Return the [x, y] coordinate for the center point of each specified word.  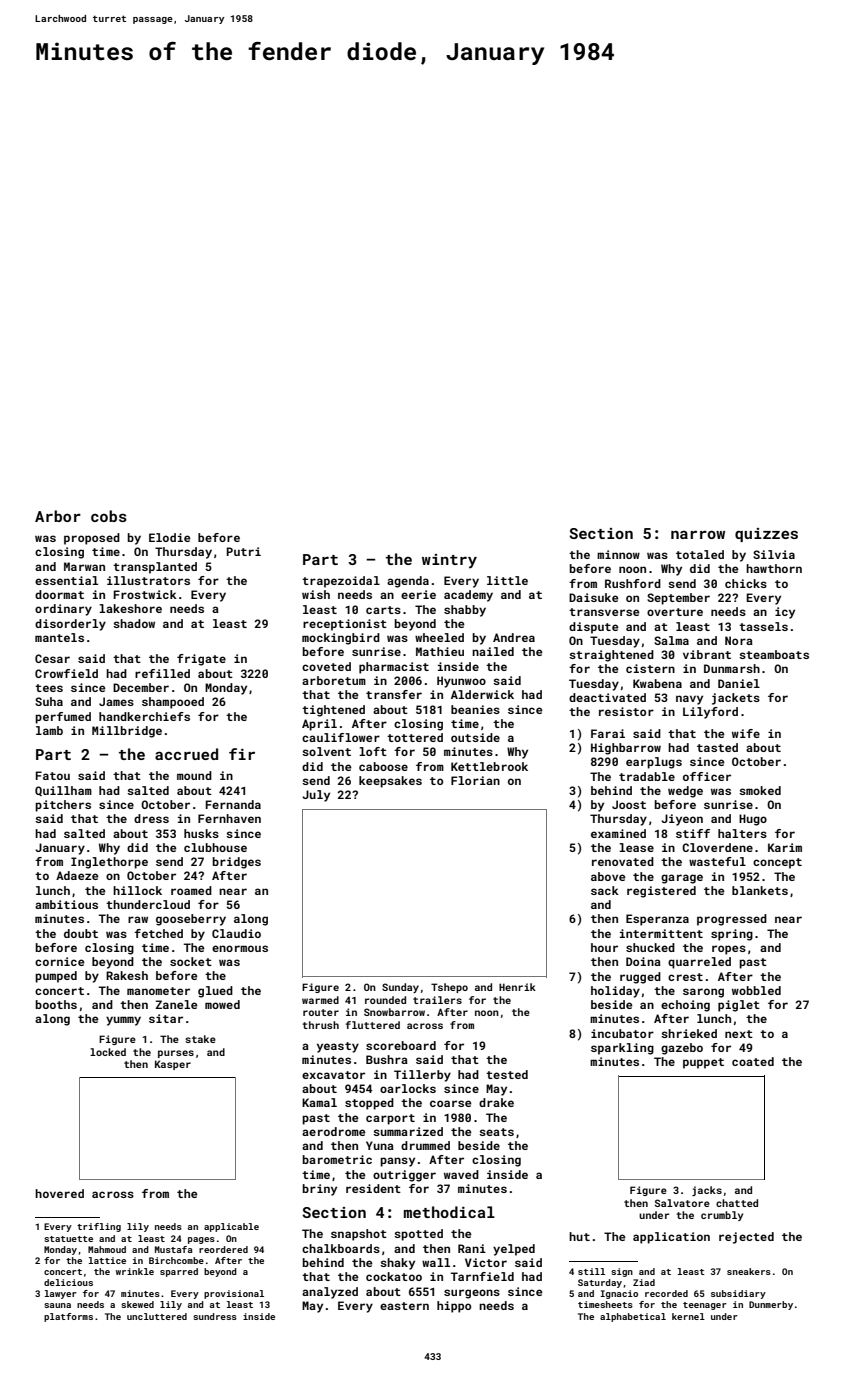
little [507, 580]
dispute [593, 628]
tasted [717, 747]
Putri [244, 551]
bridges [236, 863]
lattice [107, 1260]
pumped [56, 977]
